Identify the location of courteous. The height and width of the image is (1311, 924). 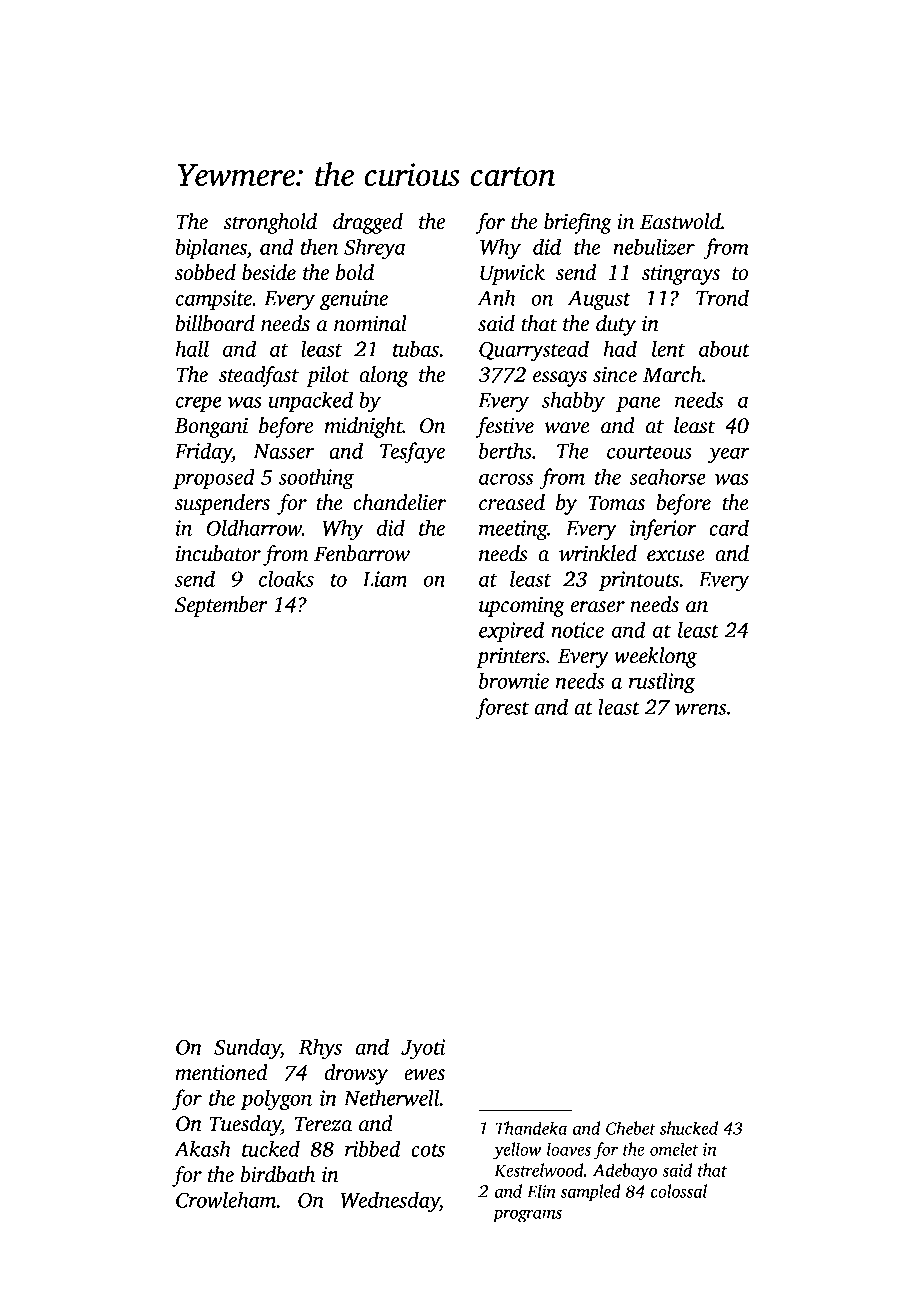
(649, 452).
